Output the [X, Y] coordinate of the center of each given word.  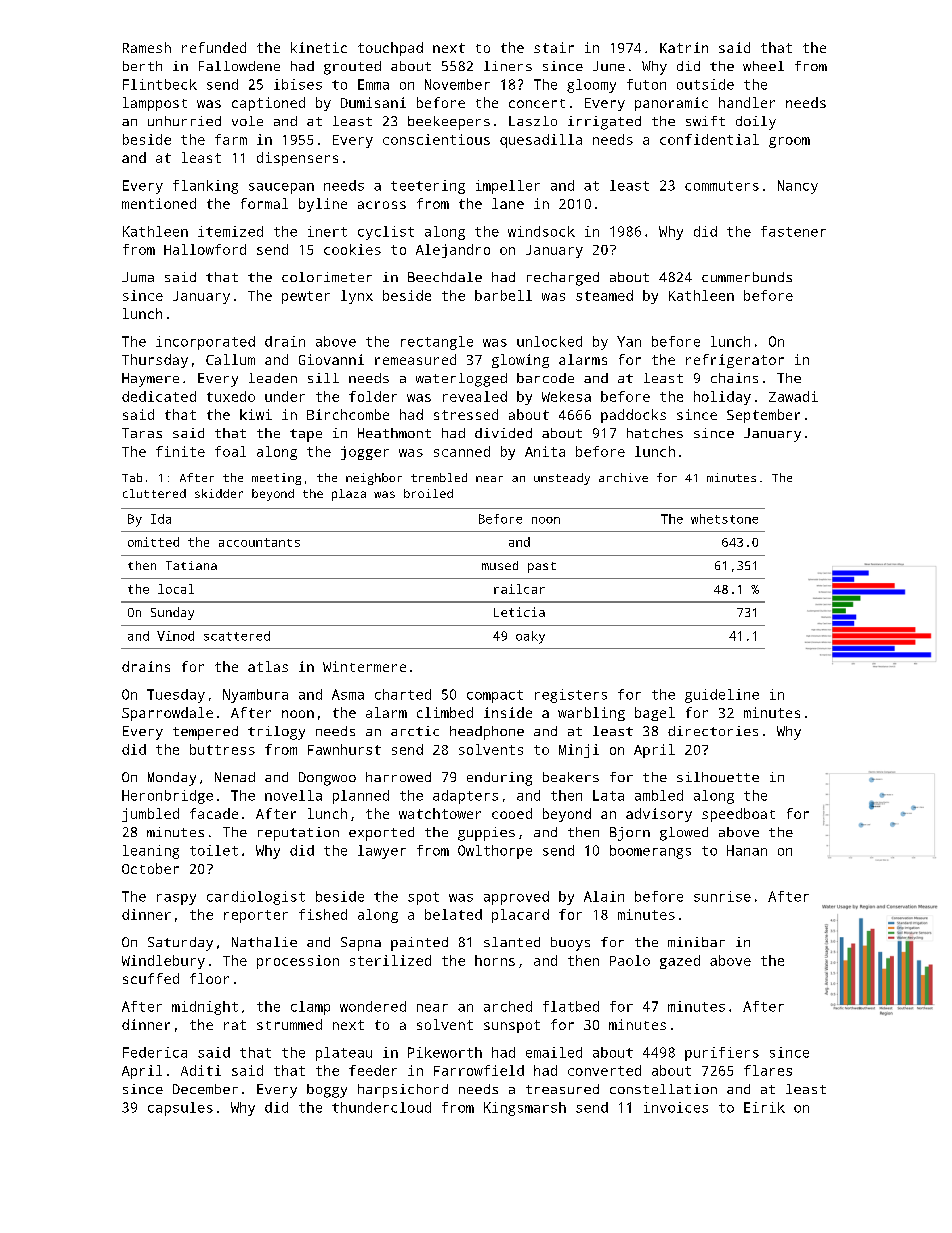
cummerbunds [747, 277]
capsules [180, 1109]
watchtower [440, 813]
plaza [349, 495]
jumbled [150, 815]
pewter [306, 297]
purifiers [722, 1054]
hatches [655, 433]
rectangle [437, 343]
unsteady [562, 479]
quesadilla [541, 141]
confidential [709, 139]
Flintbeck [160, 84]
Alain [604, 896]
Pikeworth [445, 1052]
